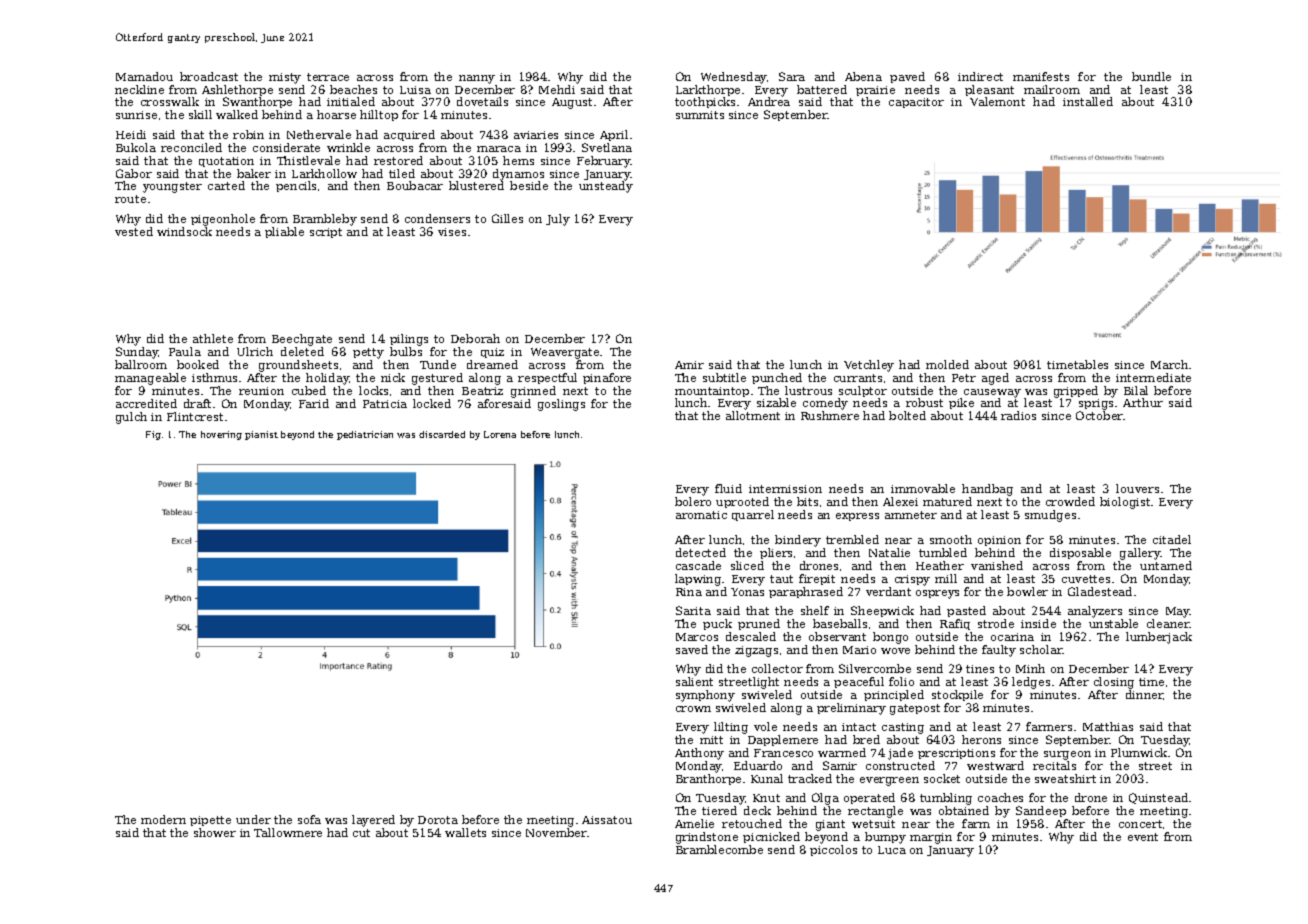  What do you see at coordinates (708, 90) in the image?
I see `Larkthorpe` at bounding box center [708, 90].
